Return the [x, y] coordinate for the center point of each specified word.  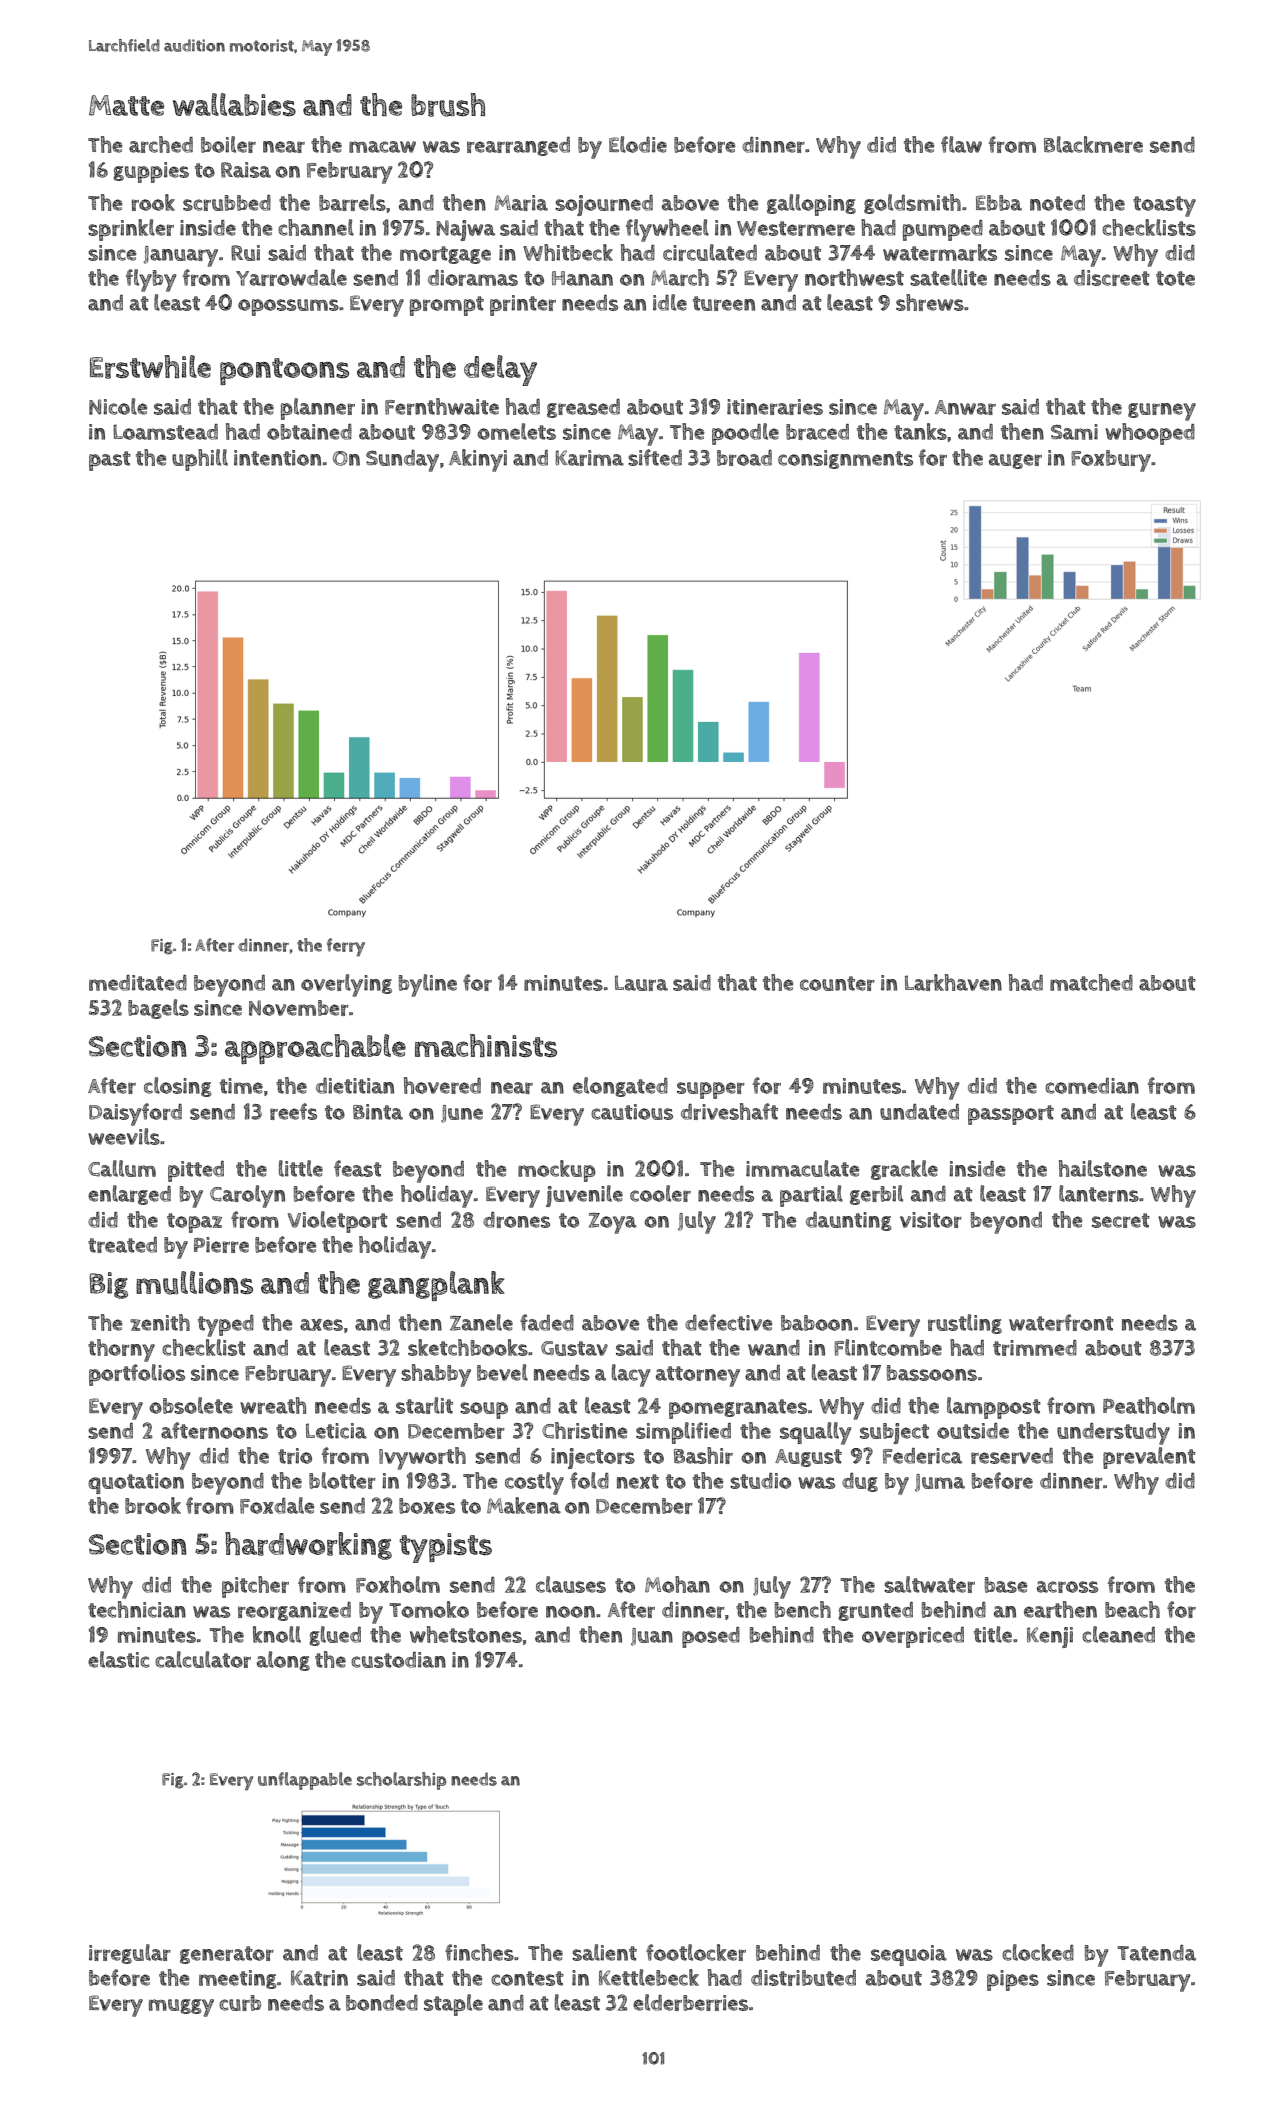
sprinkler [131, 230]
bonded [382, 2003]
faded [547, 1322]
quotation [136, 1483]
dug [860, 1482]
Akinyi [478, 460]
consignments [845, 459]
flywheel [667, 230]
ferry [346, 947]
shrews [930, 302]
